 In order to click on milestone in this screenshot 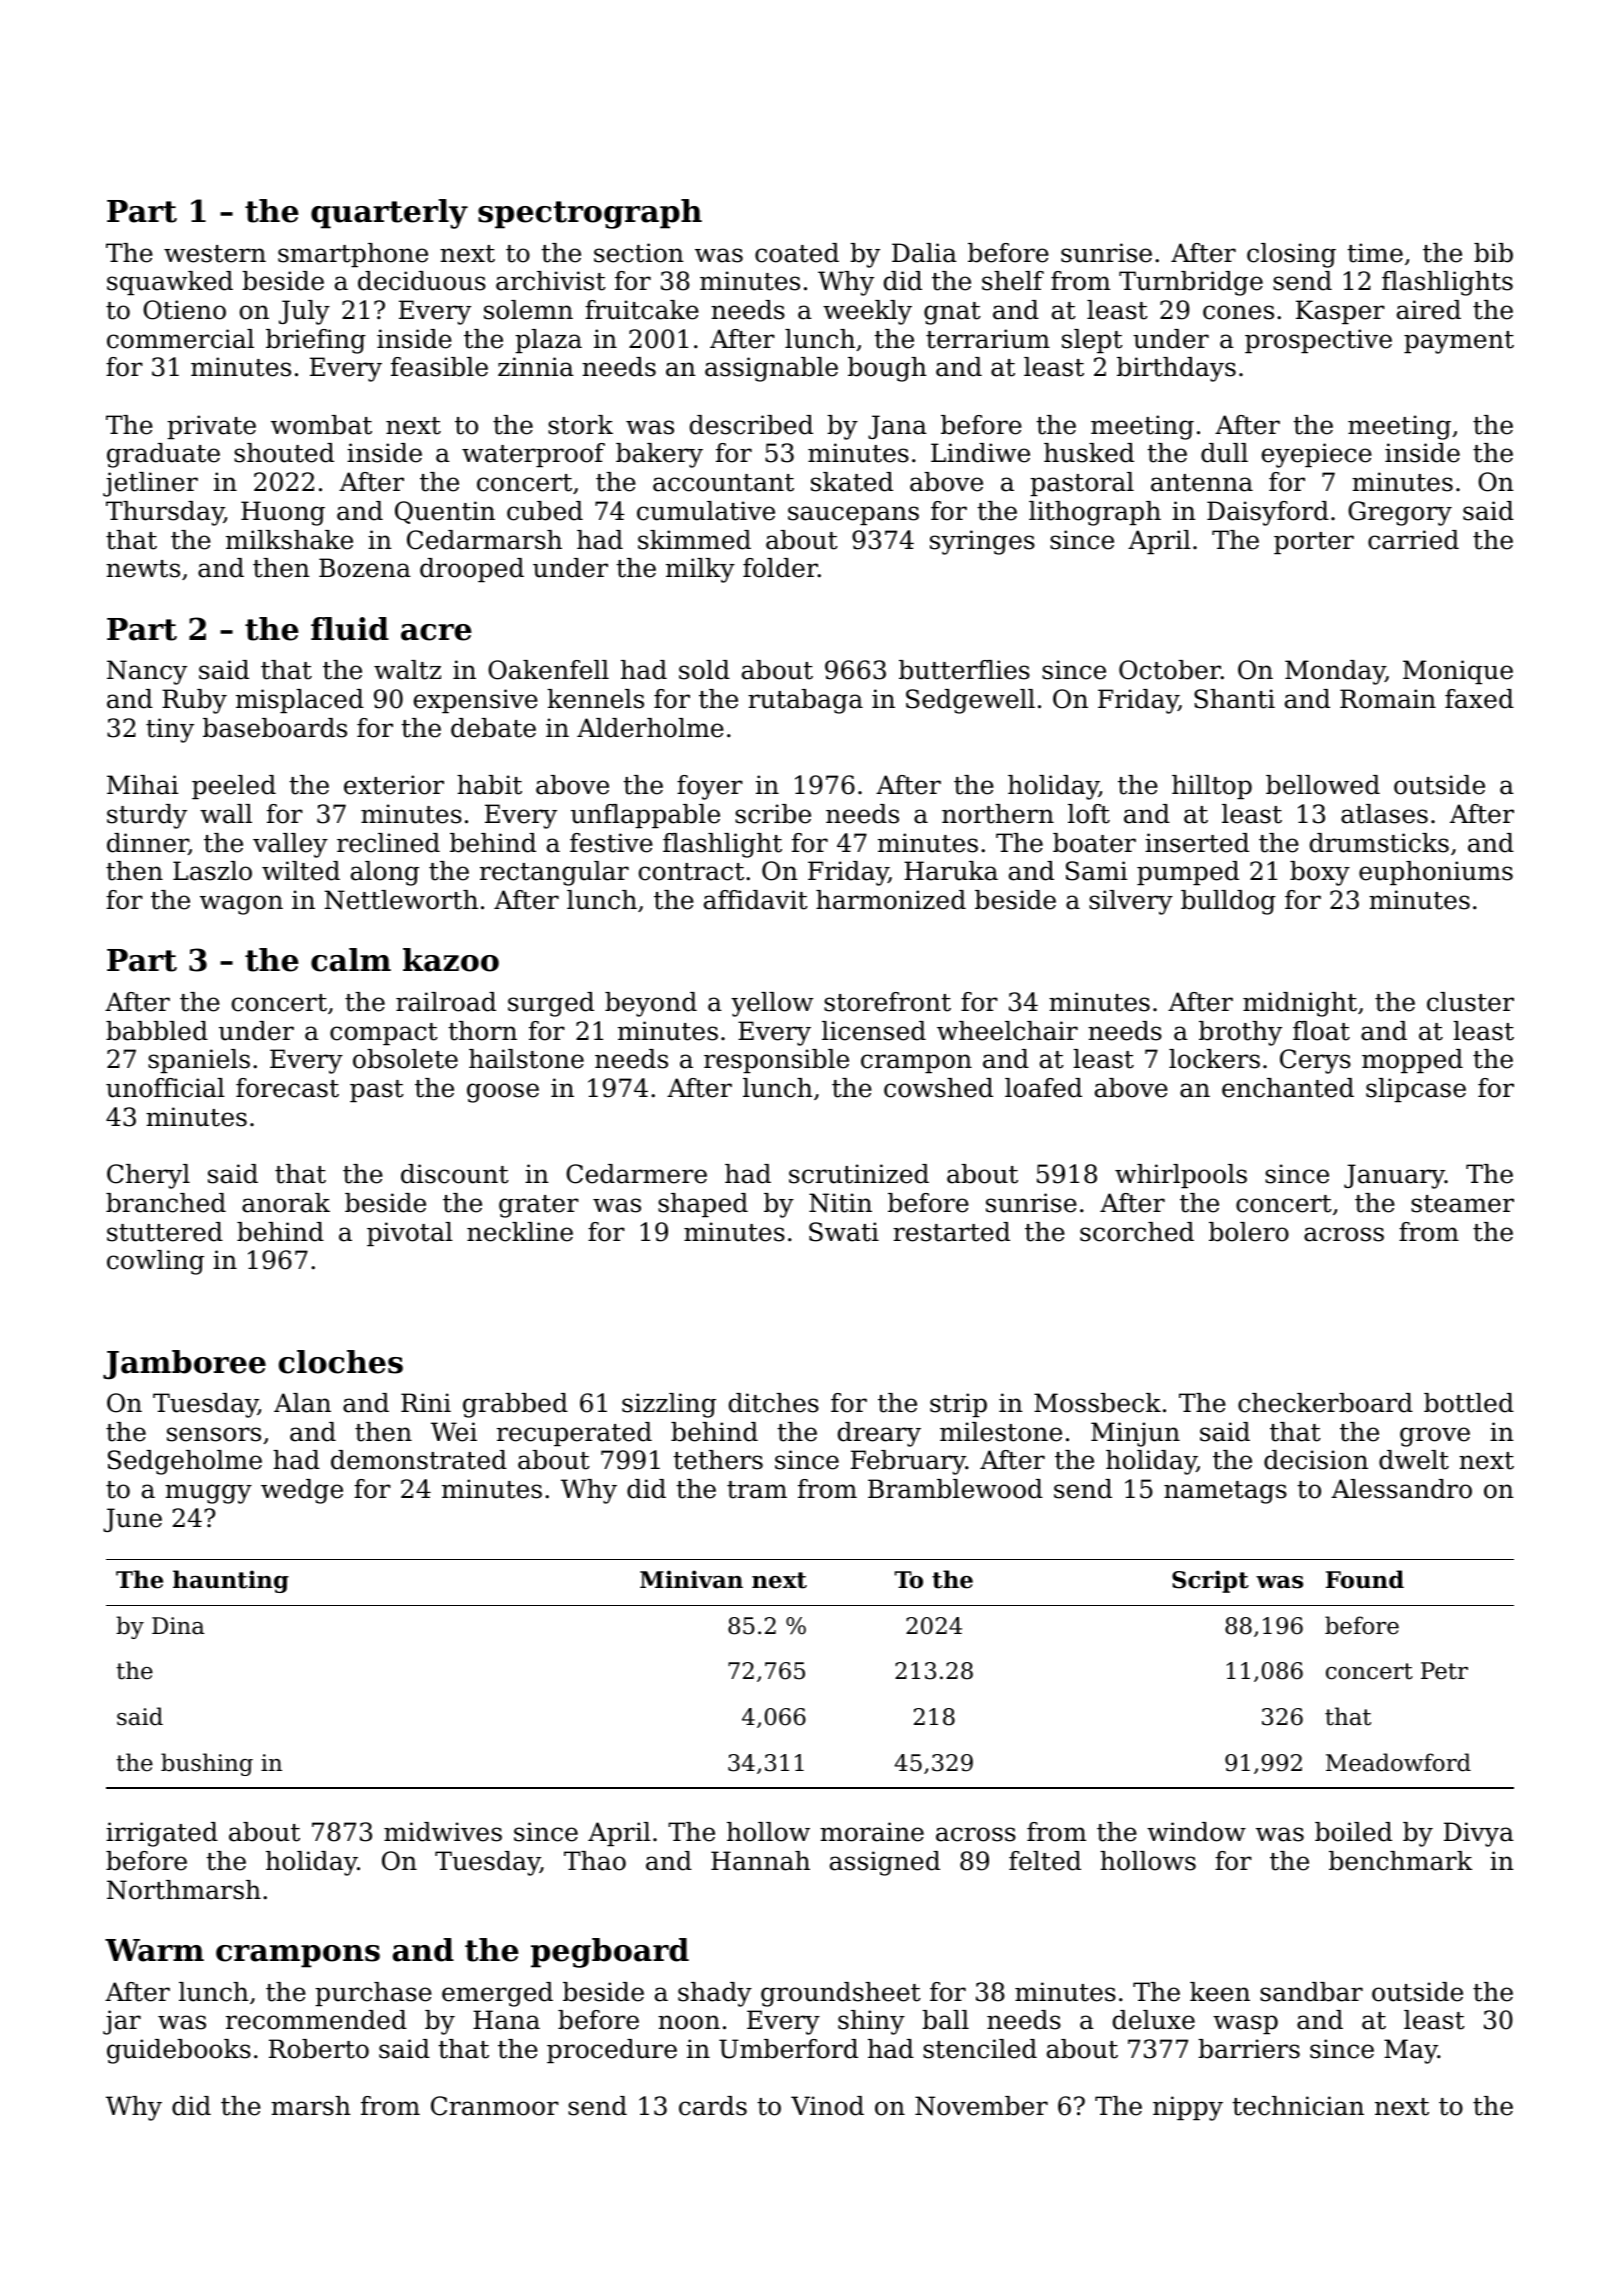, I will do `click(1001, 1432)`.
